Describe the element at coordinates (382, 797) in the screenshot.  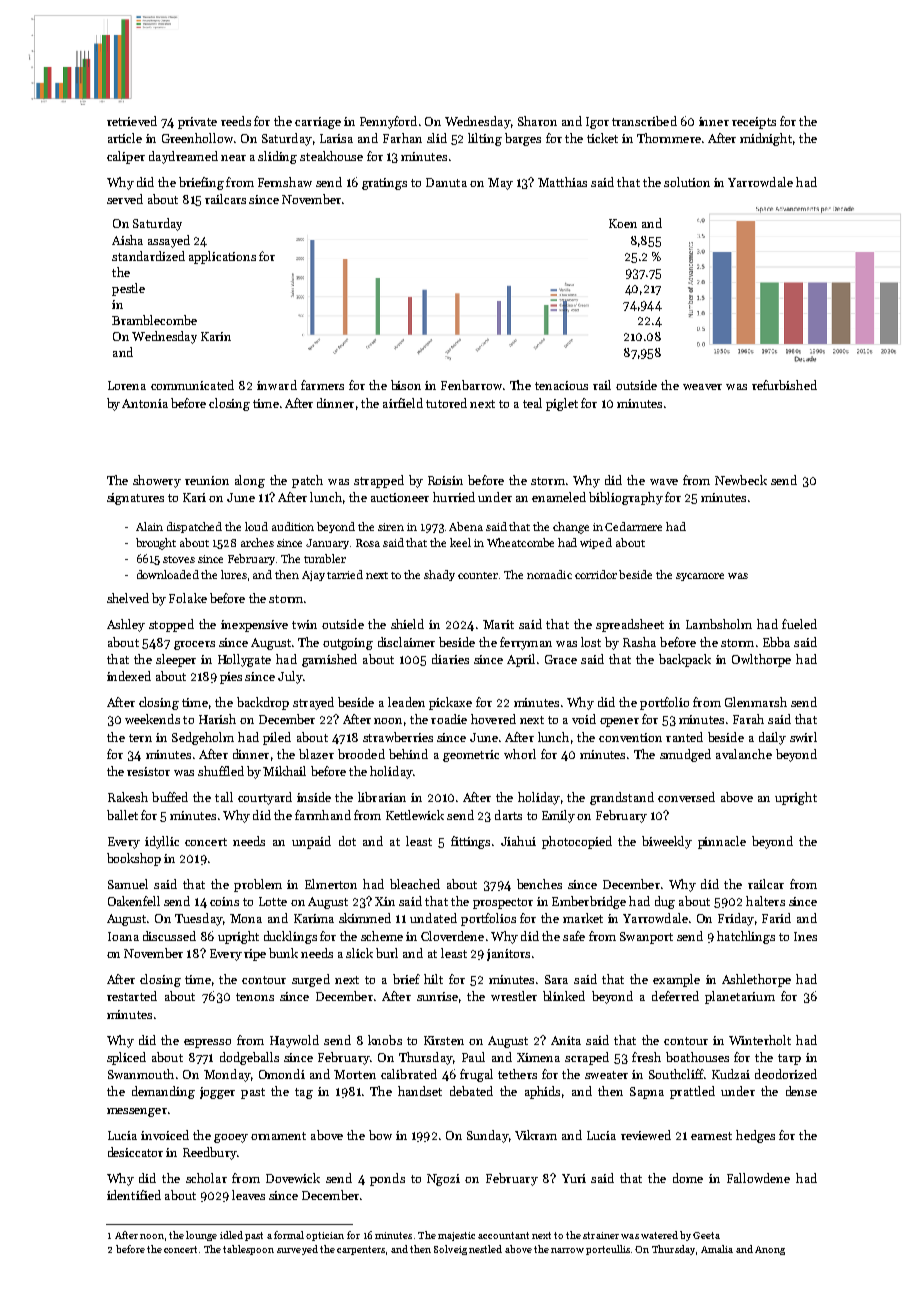
I see `librarian` at that location.
